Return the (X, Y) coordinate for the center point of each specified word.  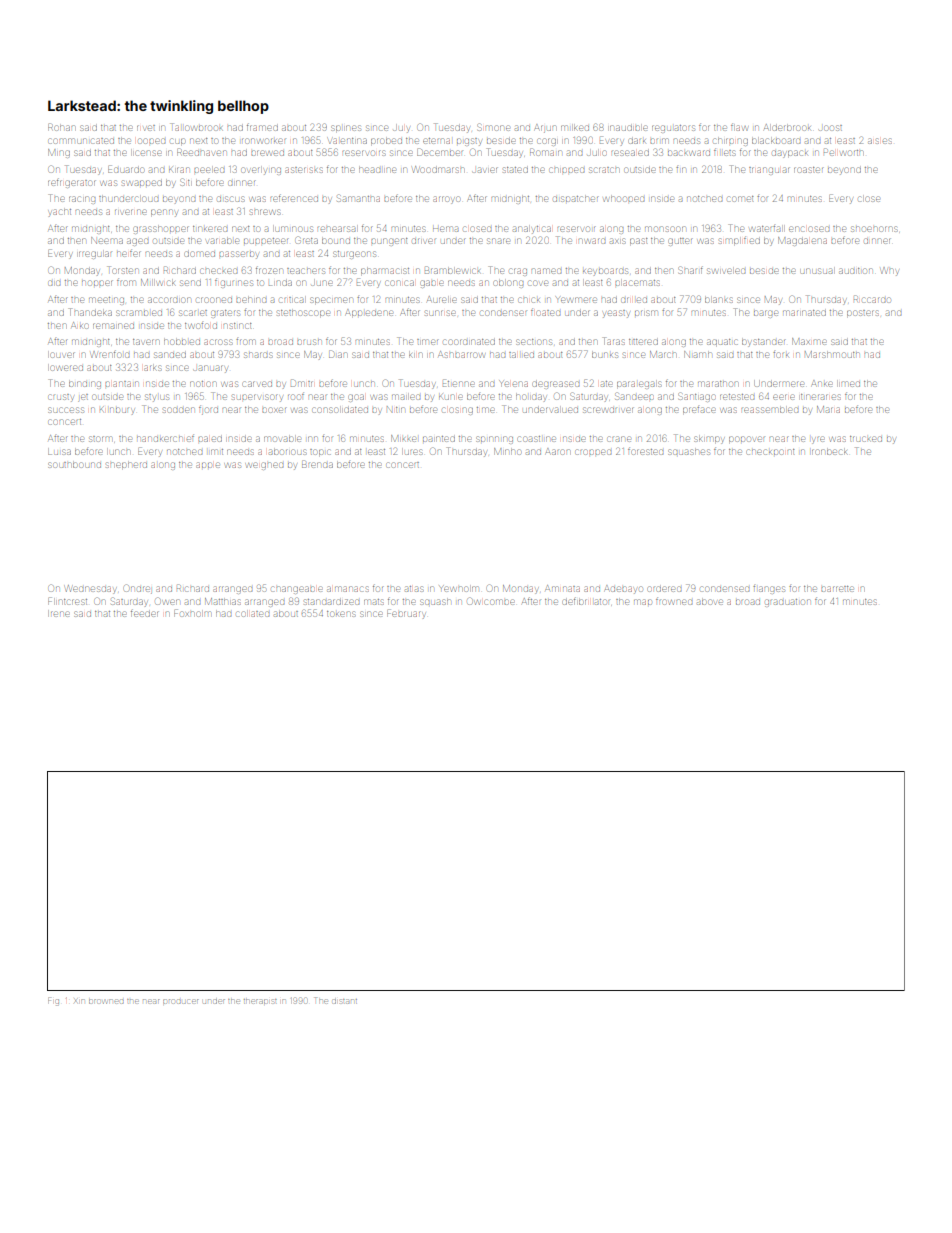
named (546, 271)
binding (85, 385)
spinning (494, 440)
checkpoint (771, 452)
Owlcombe (491, 601)
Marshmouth (832, 354)
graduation (787, 603)
